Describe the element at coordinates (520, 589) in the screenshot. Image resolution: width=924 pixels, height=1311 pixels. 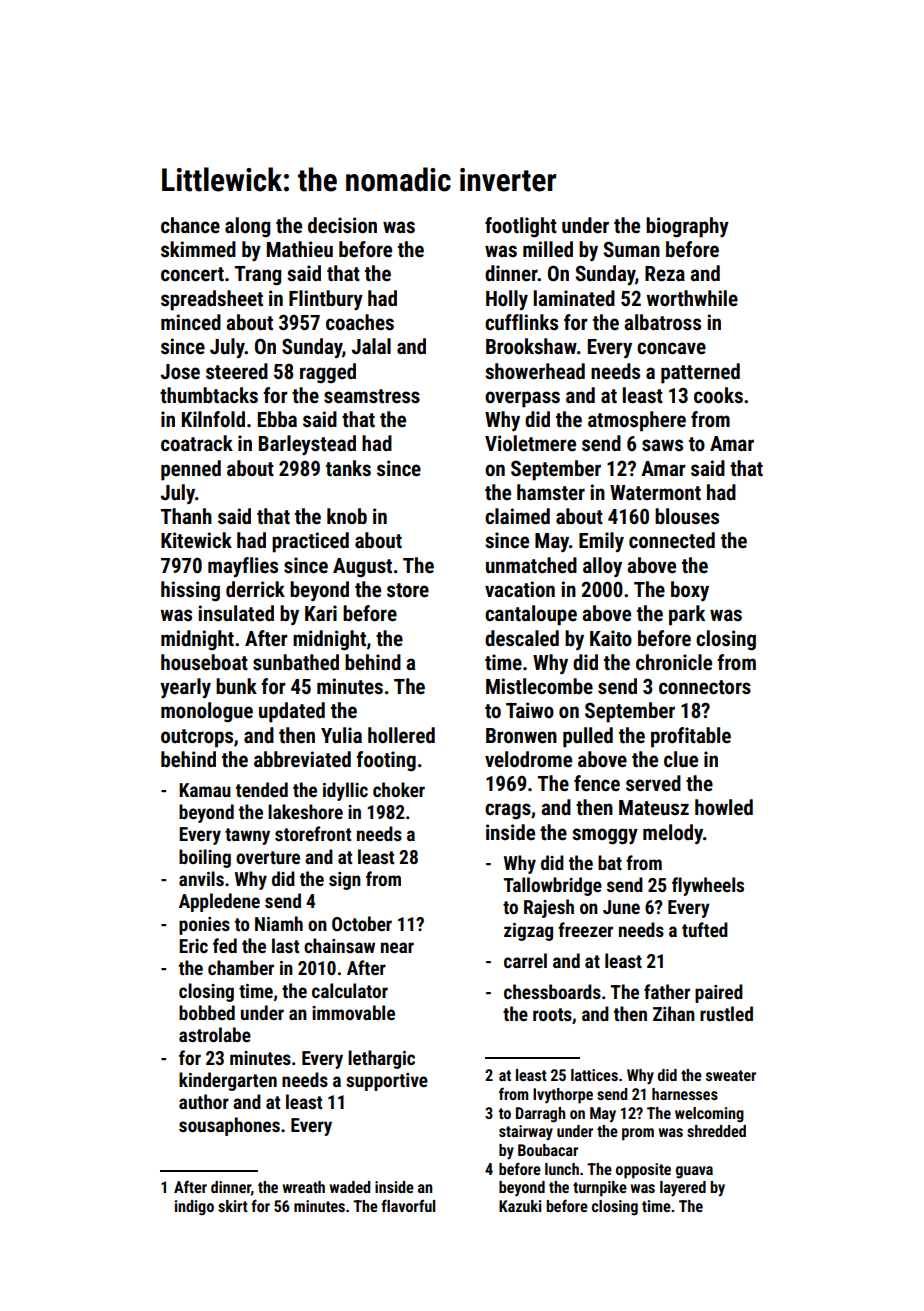
I see `vacation` at that location.
